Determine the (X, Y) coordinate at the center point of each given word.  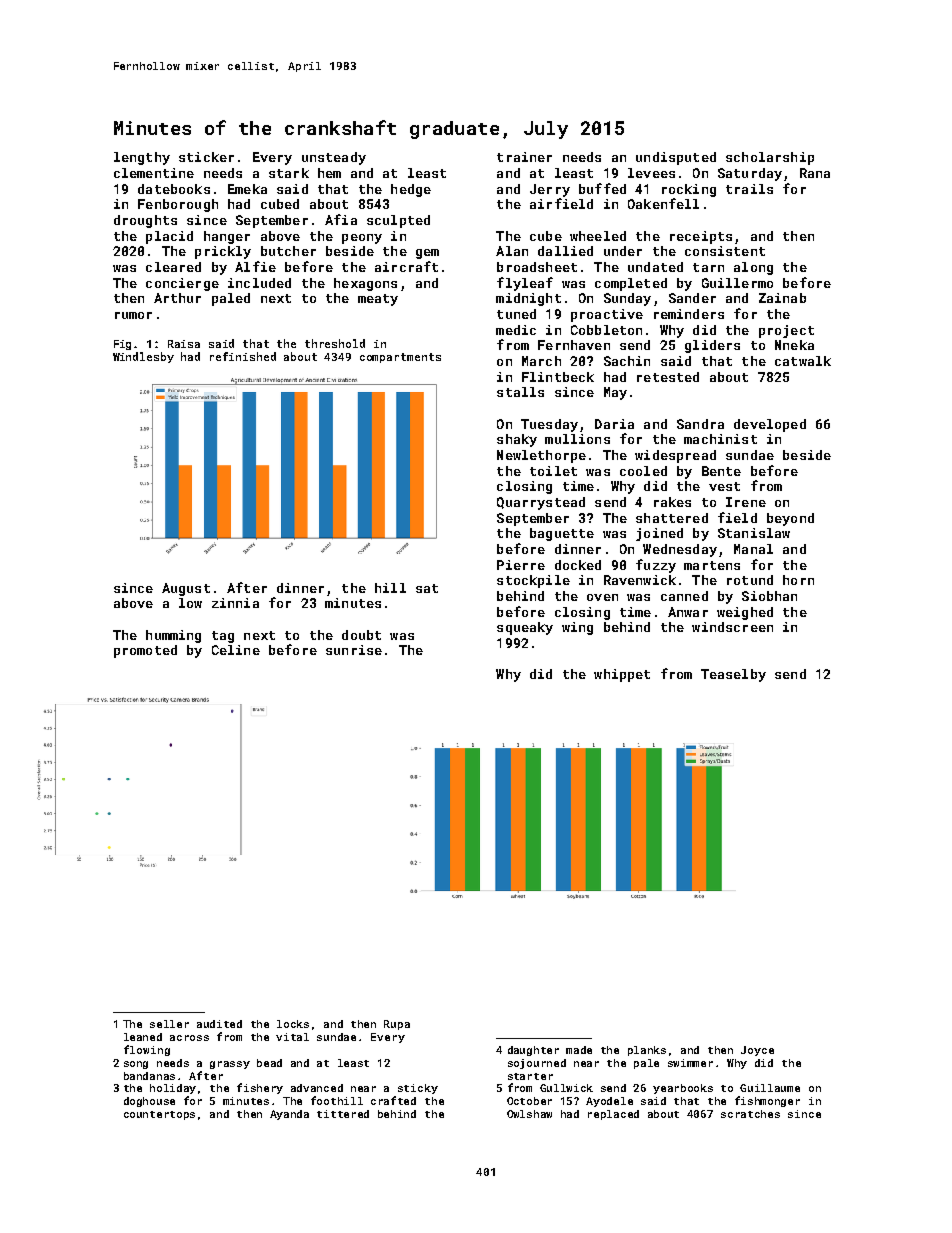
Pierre (521, 565)
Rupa (397, 1025)
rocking (689, 190)
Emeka (247, 189)
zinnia (235, 603)
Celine (236, 650)
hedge (411, 190)
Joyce (757, 1051)
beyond (790, 519)
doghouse (149, 1102)
